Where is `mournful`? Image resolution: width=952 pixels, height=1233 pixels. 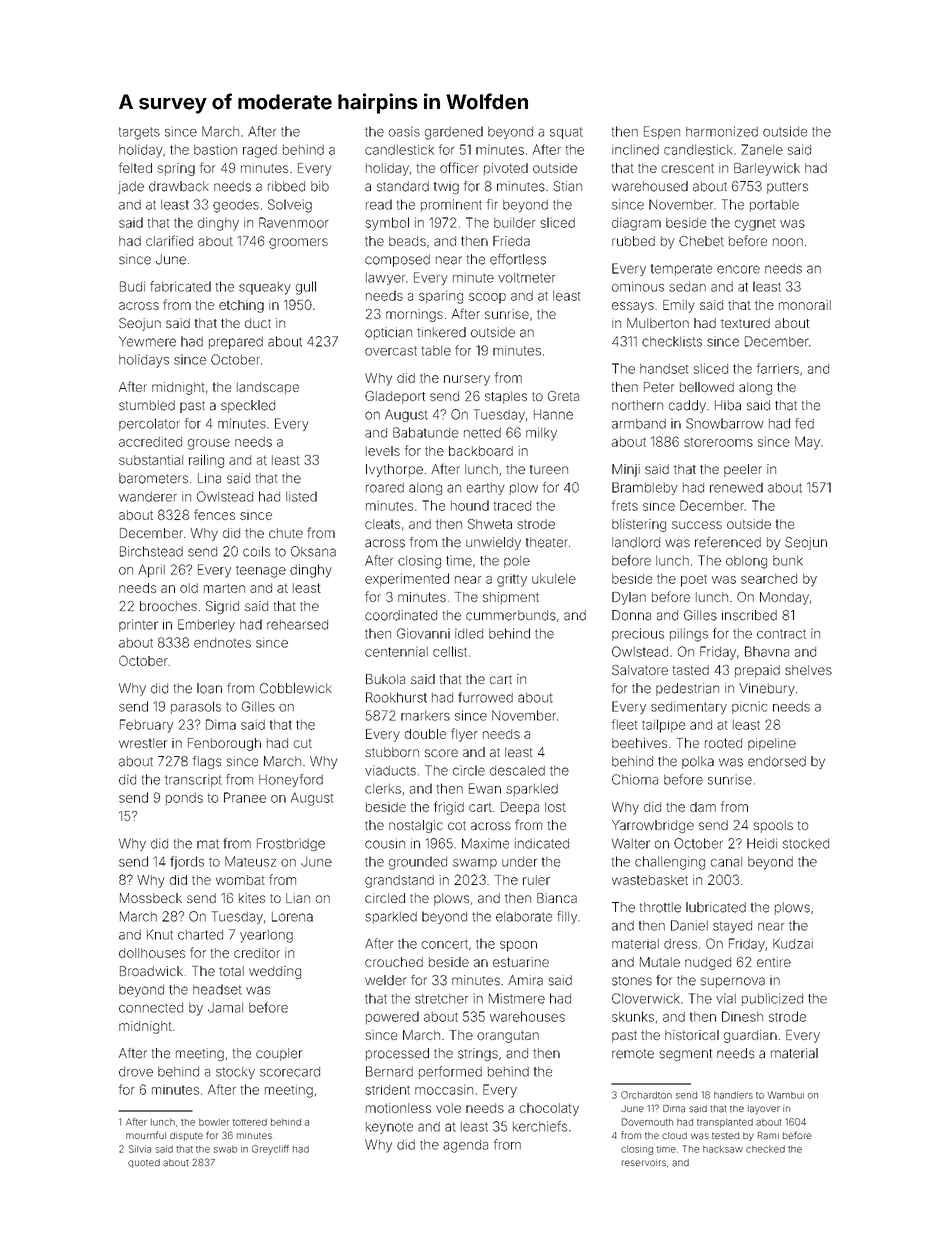 mournful is located at coordinates (146, 1135).
